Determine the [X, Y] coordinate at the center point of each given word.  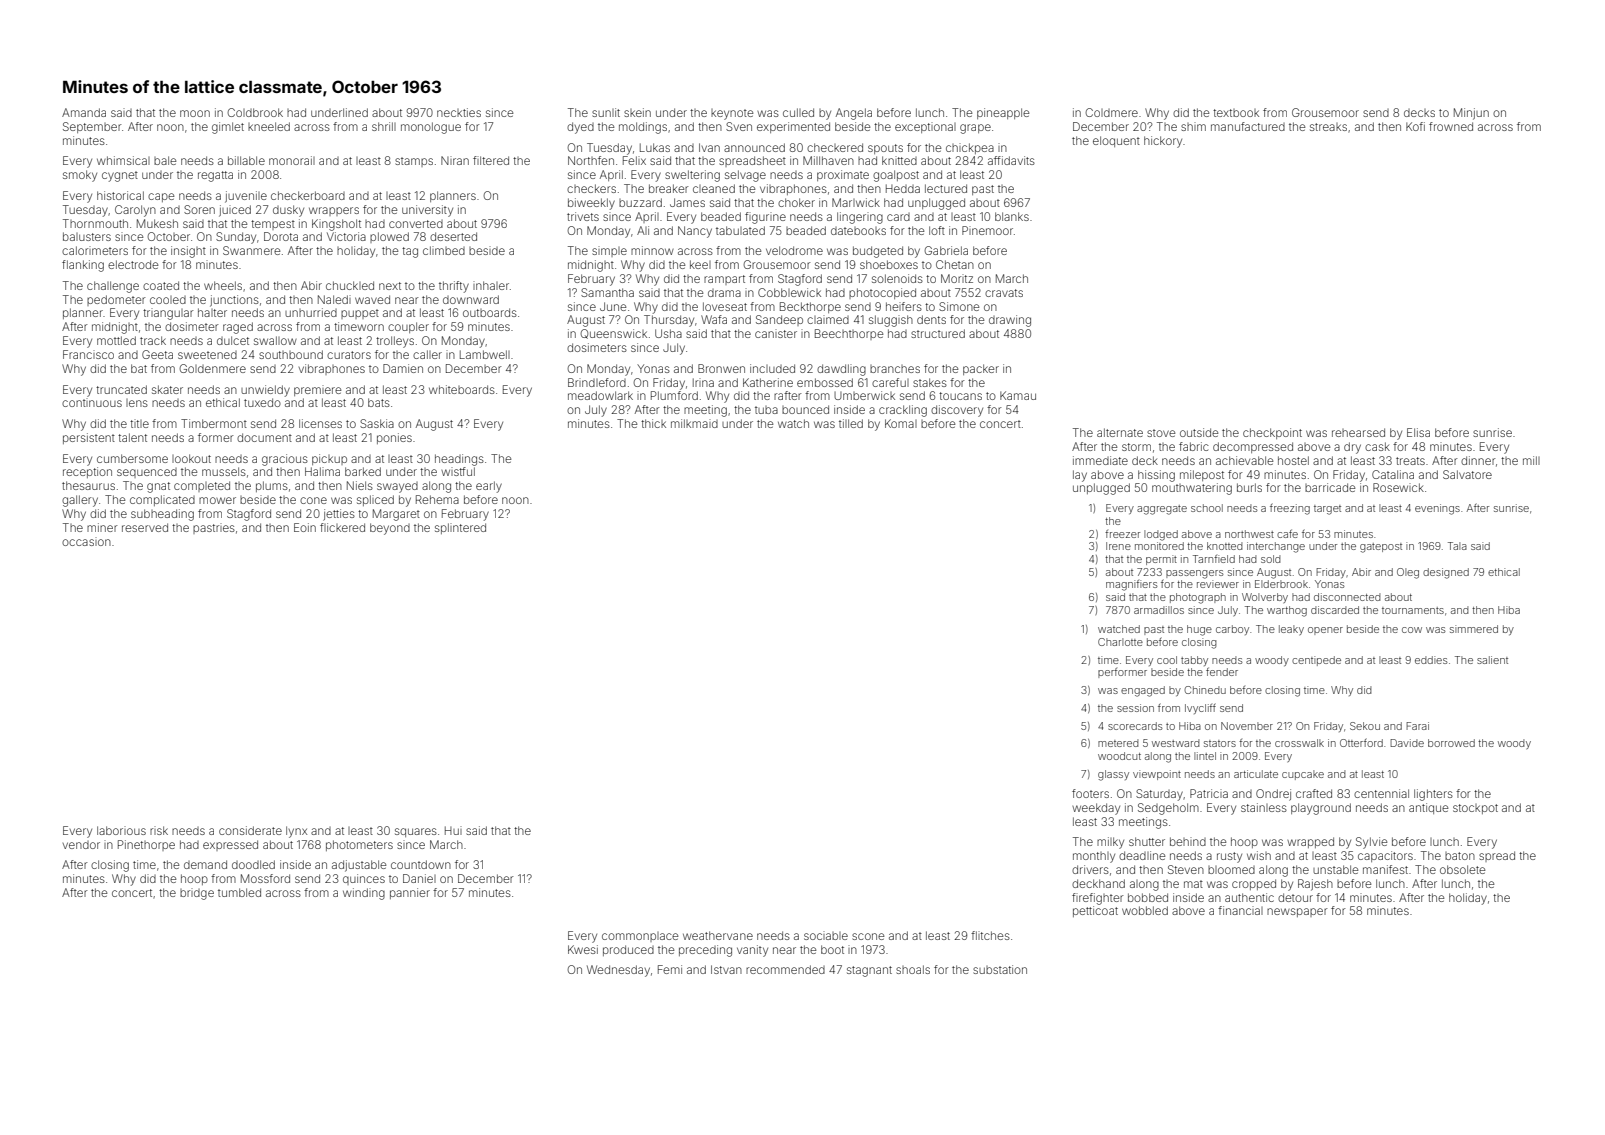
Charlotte [1120, 642]
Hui [453, 830]
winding [364, 894]
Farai [1417, 726]
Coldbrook [255, 112]
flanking [83, 266]
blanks [1012, 216]
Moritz [957, 278]
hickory [1163, 142]
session [1135, 708]
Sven [739, 126]
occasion [86, 541]
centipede [1316, 661]
